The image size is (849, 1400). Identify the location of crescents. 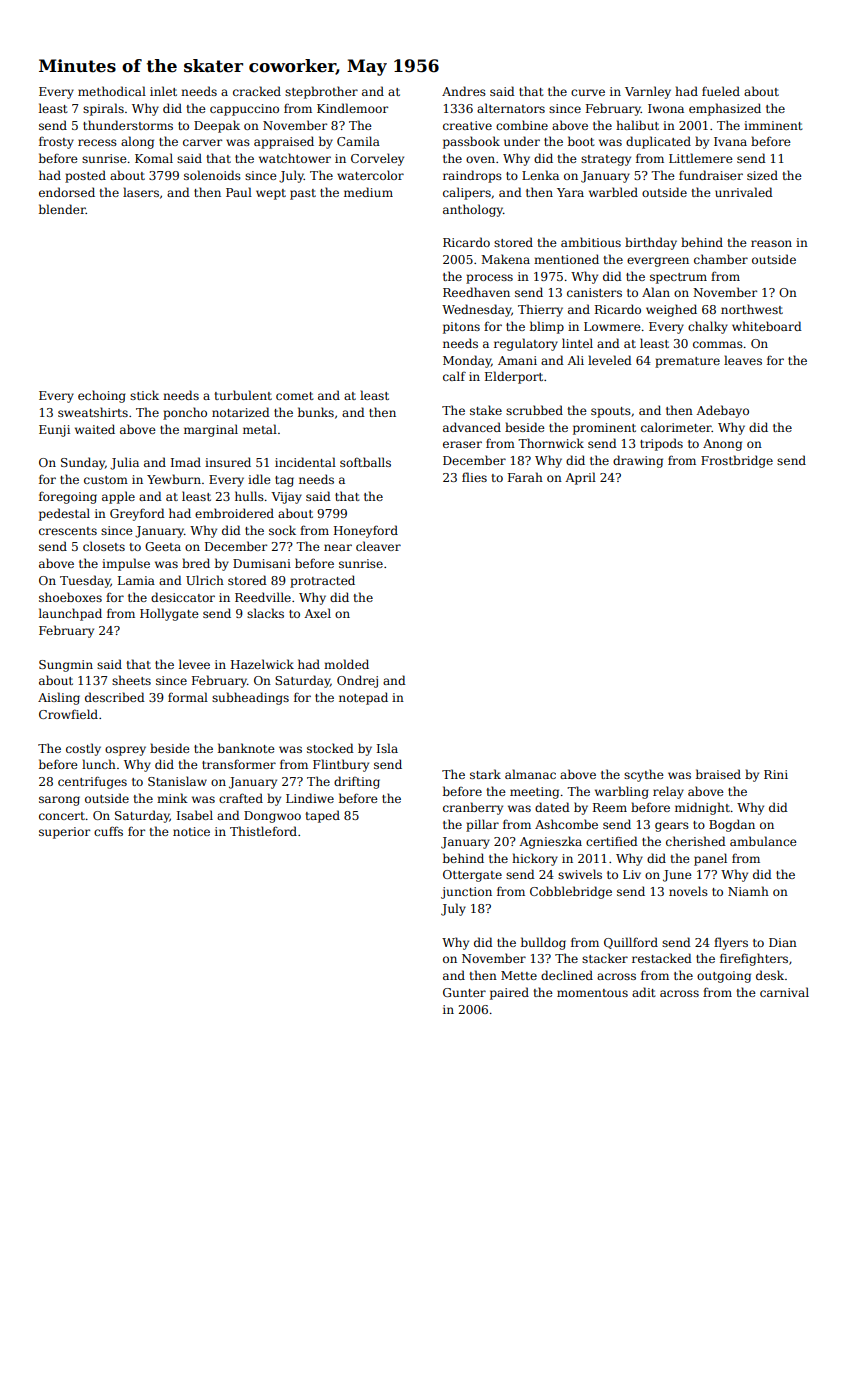
(68, 531).
